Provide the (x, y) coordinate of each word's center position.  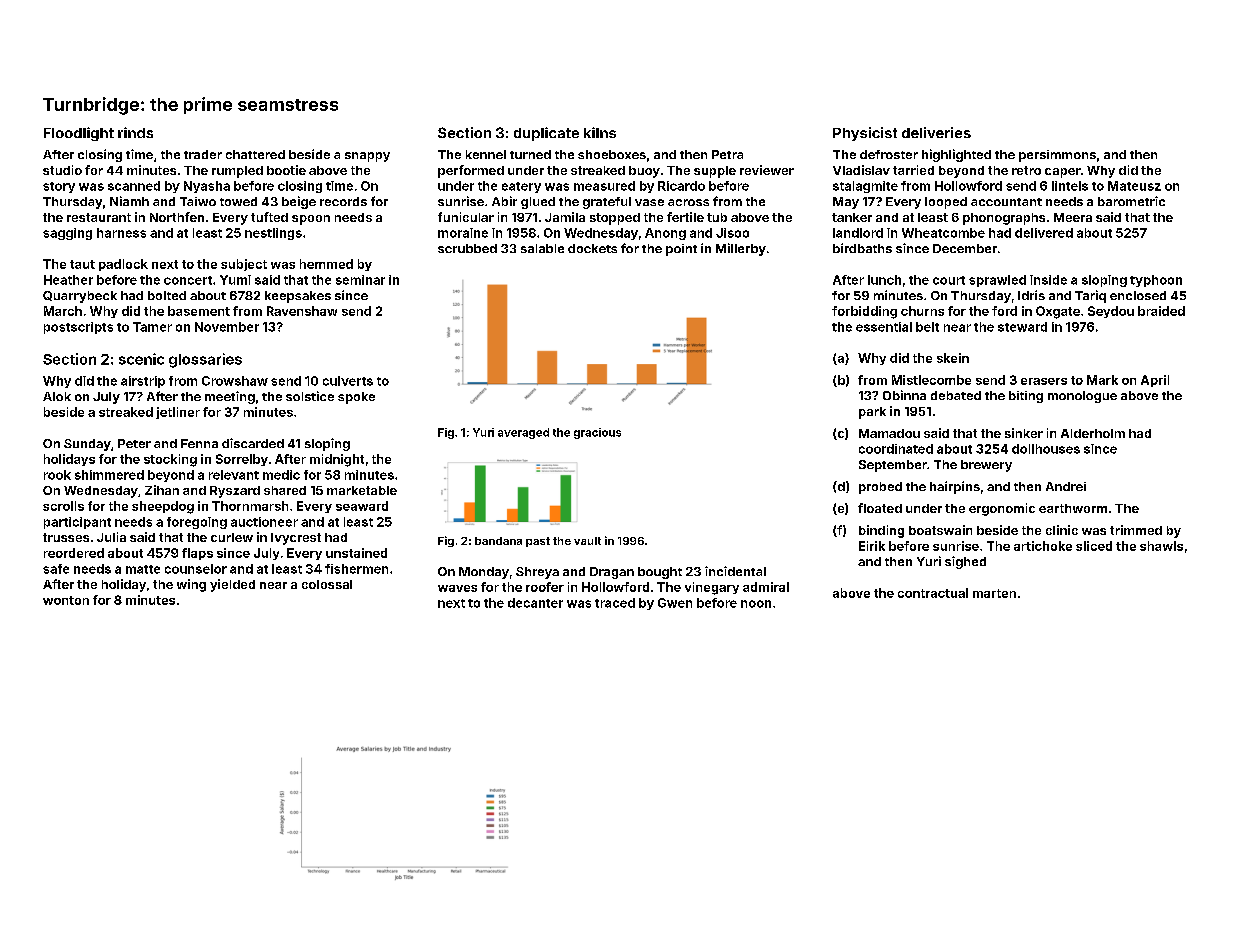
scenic (141, 359)
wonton (66, 600)
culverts (348, 381)
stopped (615, 219)
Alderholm (1093, 433)
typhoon (1156, 281)
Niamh (129, 201)
